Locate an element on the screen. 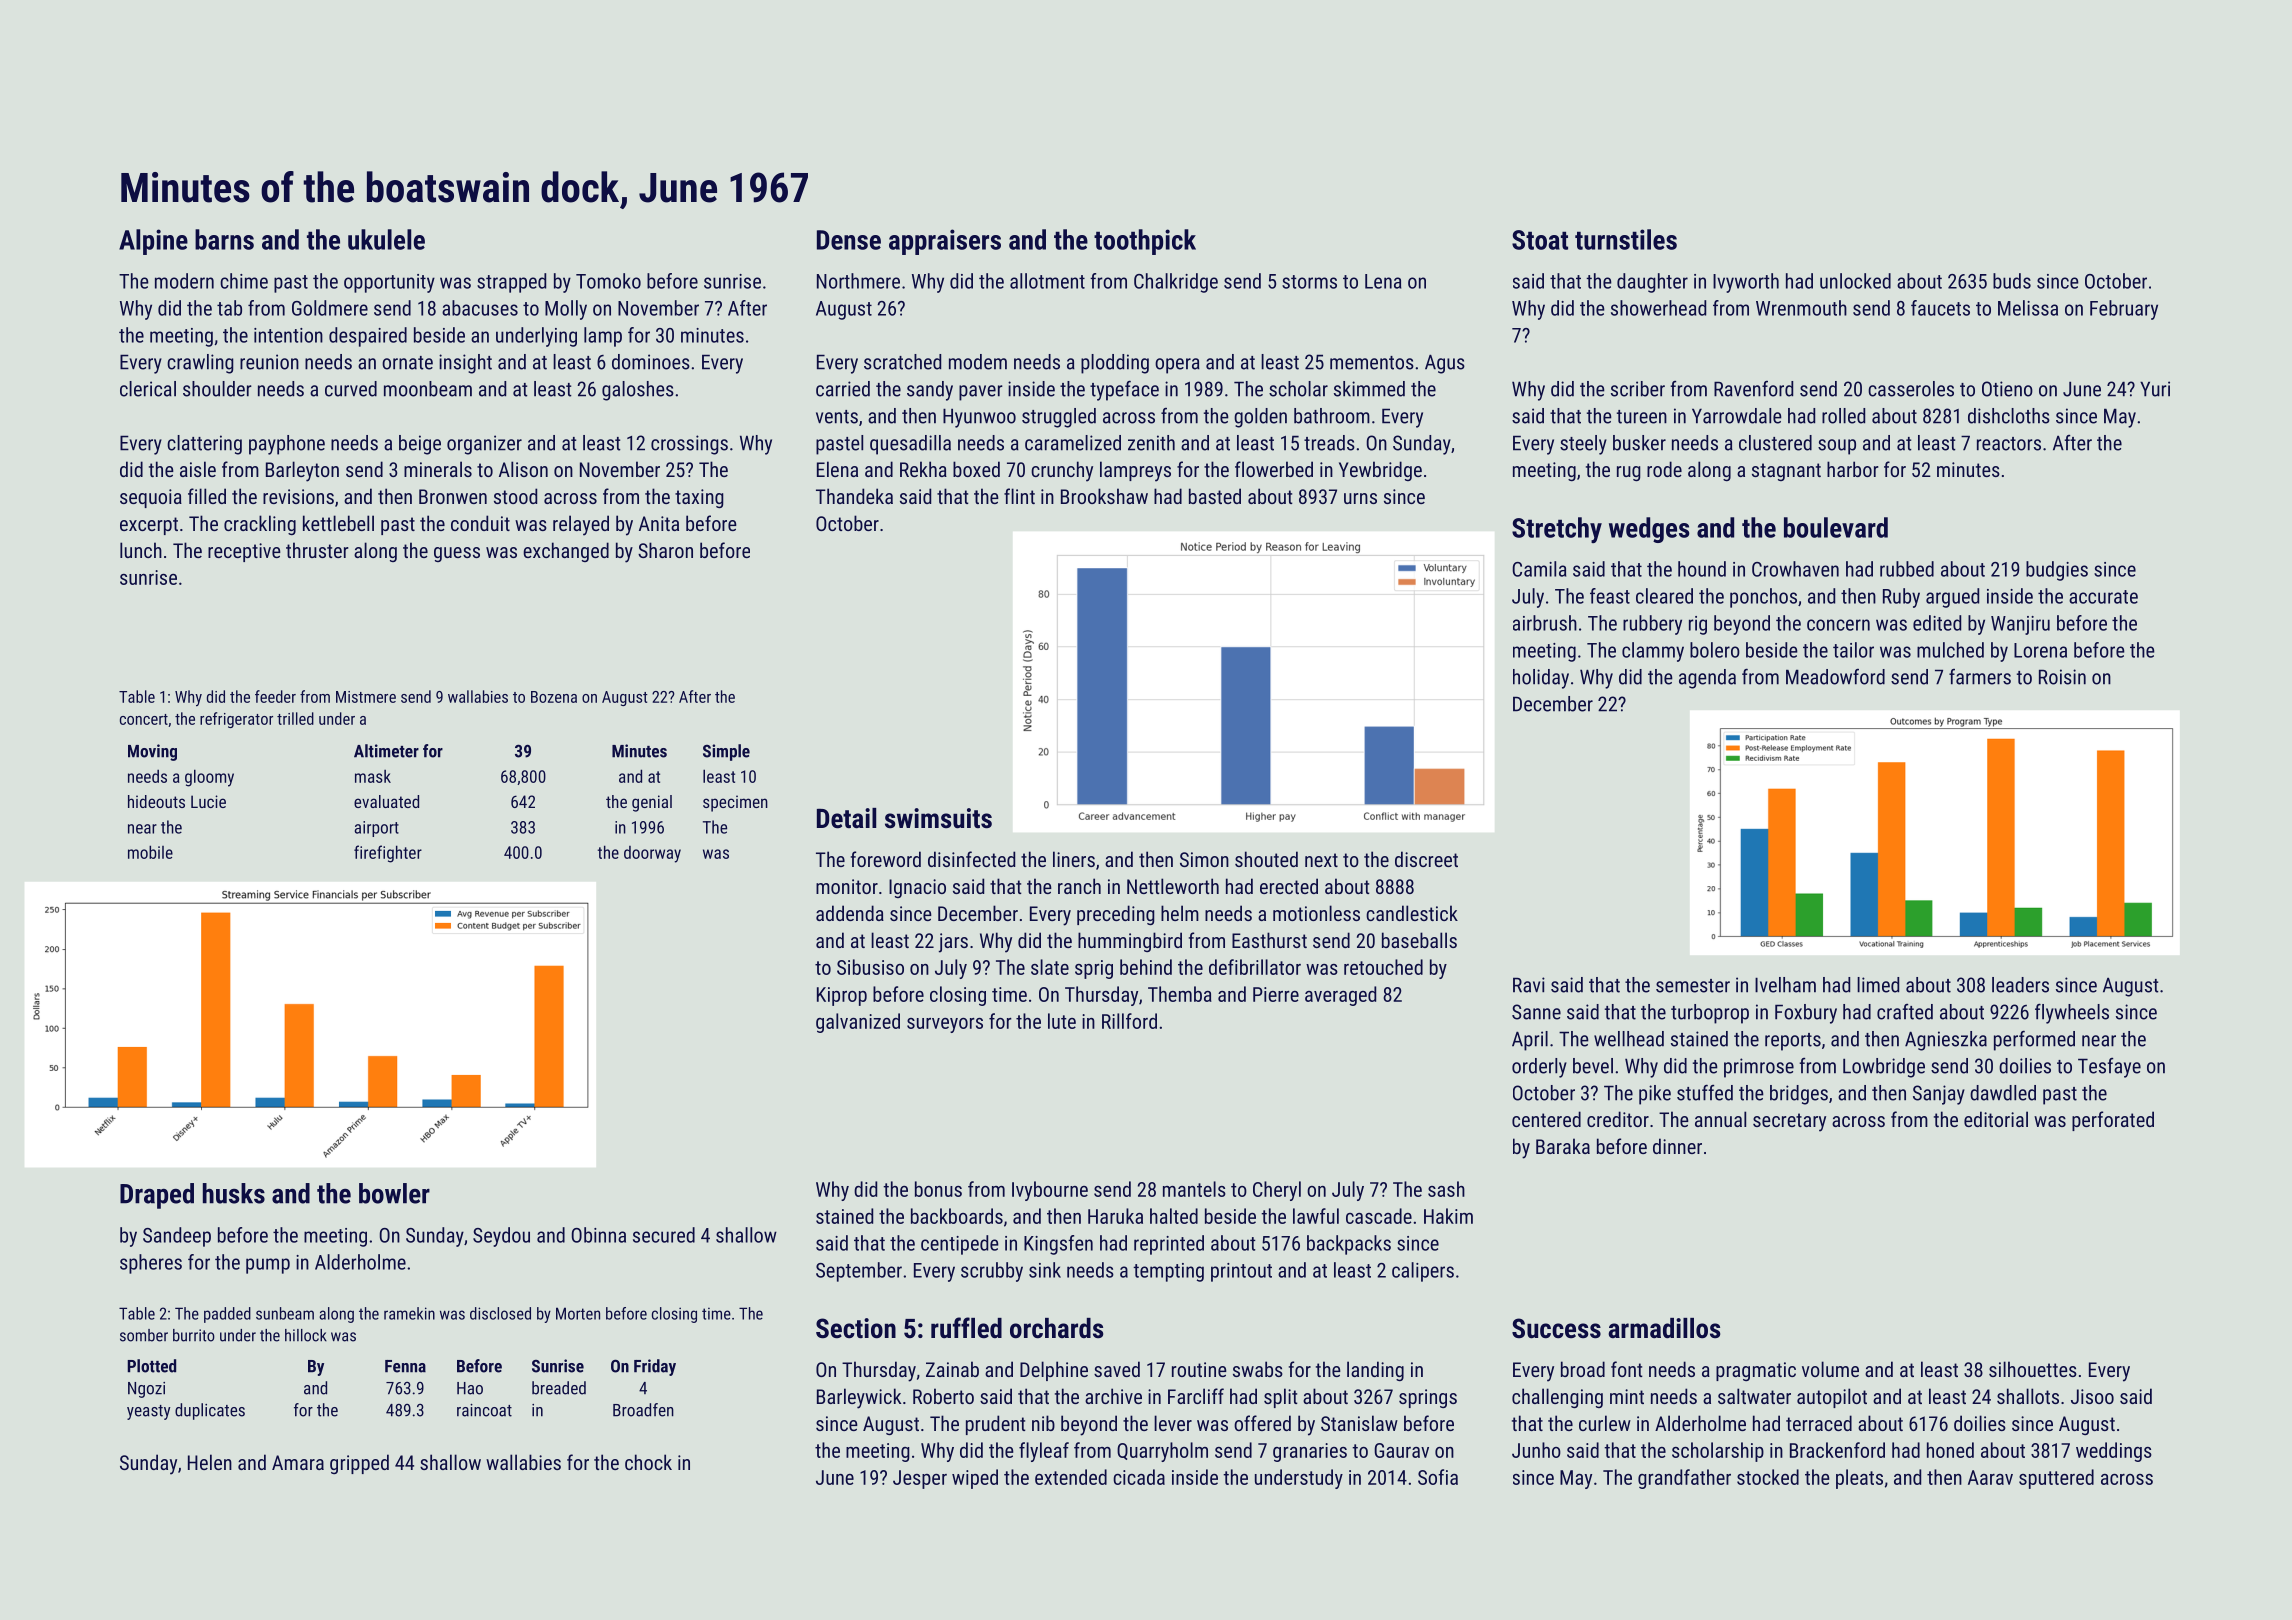  next is located at coordinates (1321, 860).
